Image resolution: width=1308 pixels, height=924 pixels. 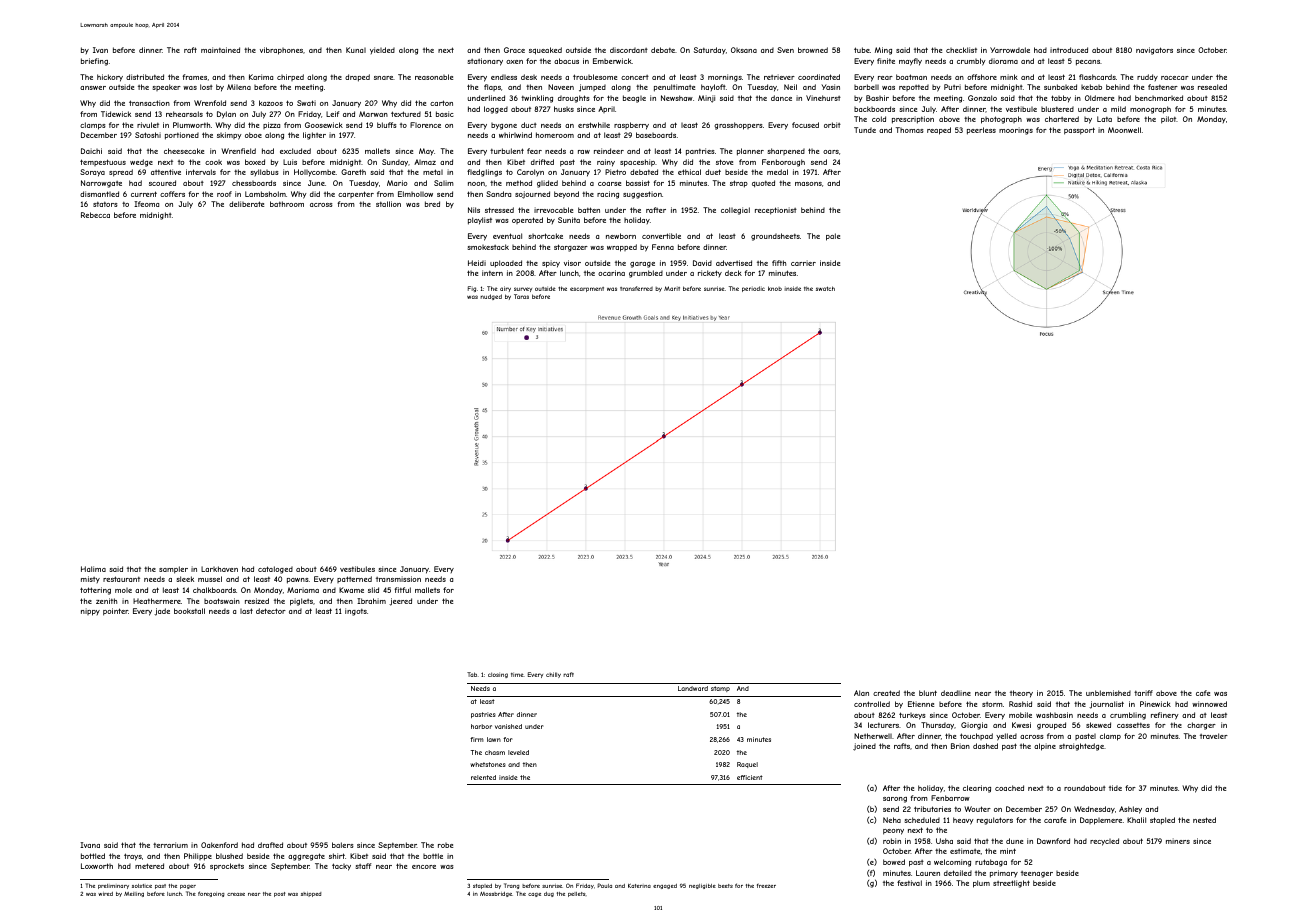 What do you see at coordinates (786, 151) in the document?
I see `sharpened` at bounding box center [786, 151].
